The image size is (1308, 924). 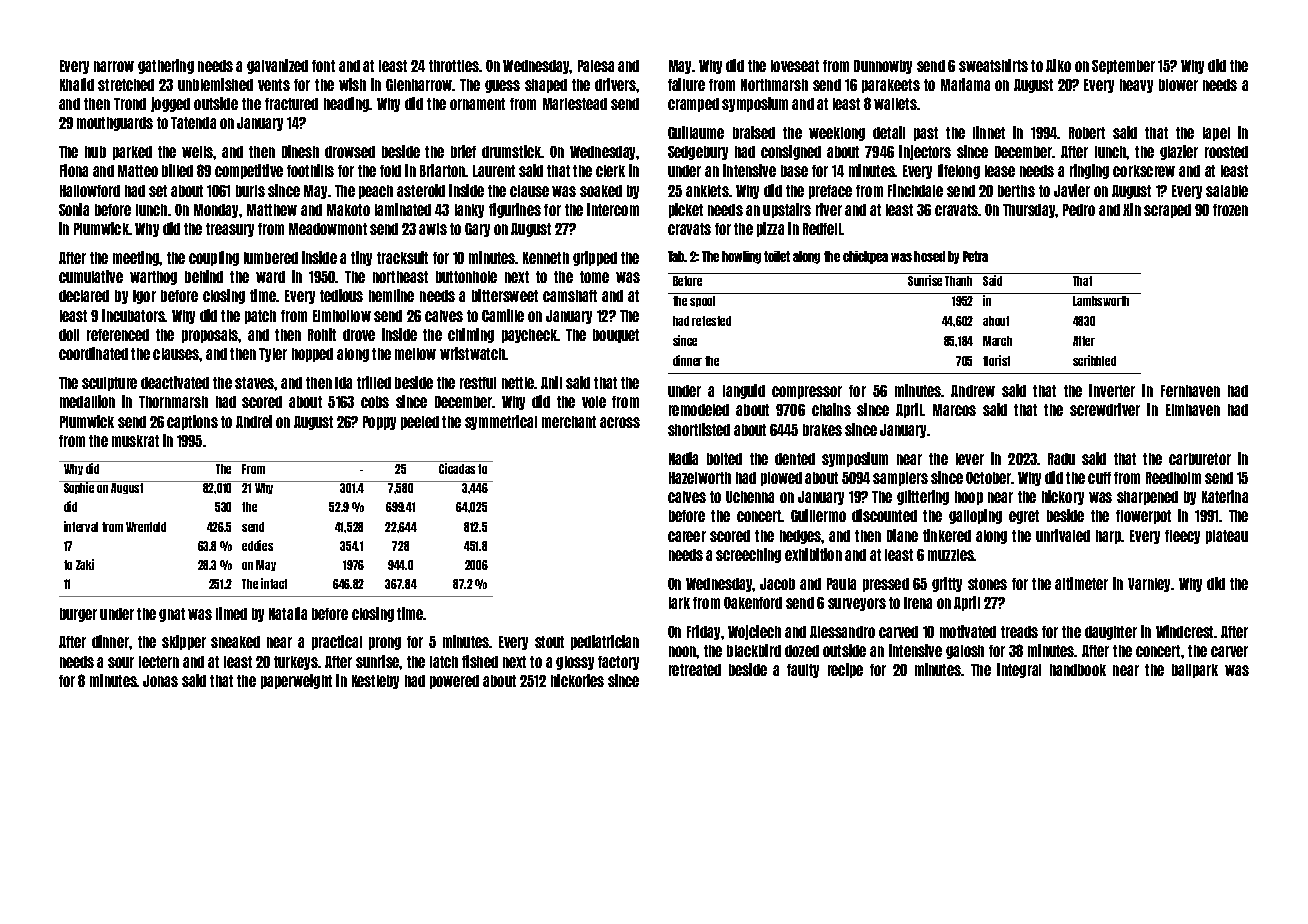 What do you see at coordinates (683, 458) in the screenshot?
I see `Nadia` at bounding box center [683, 458].
